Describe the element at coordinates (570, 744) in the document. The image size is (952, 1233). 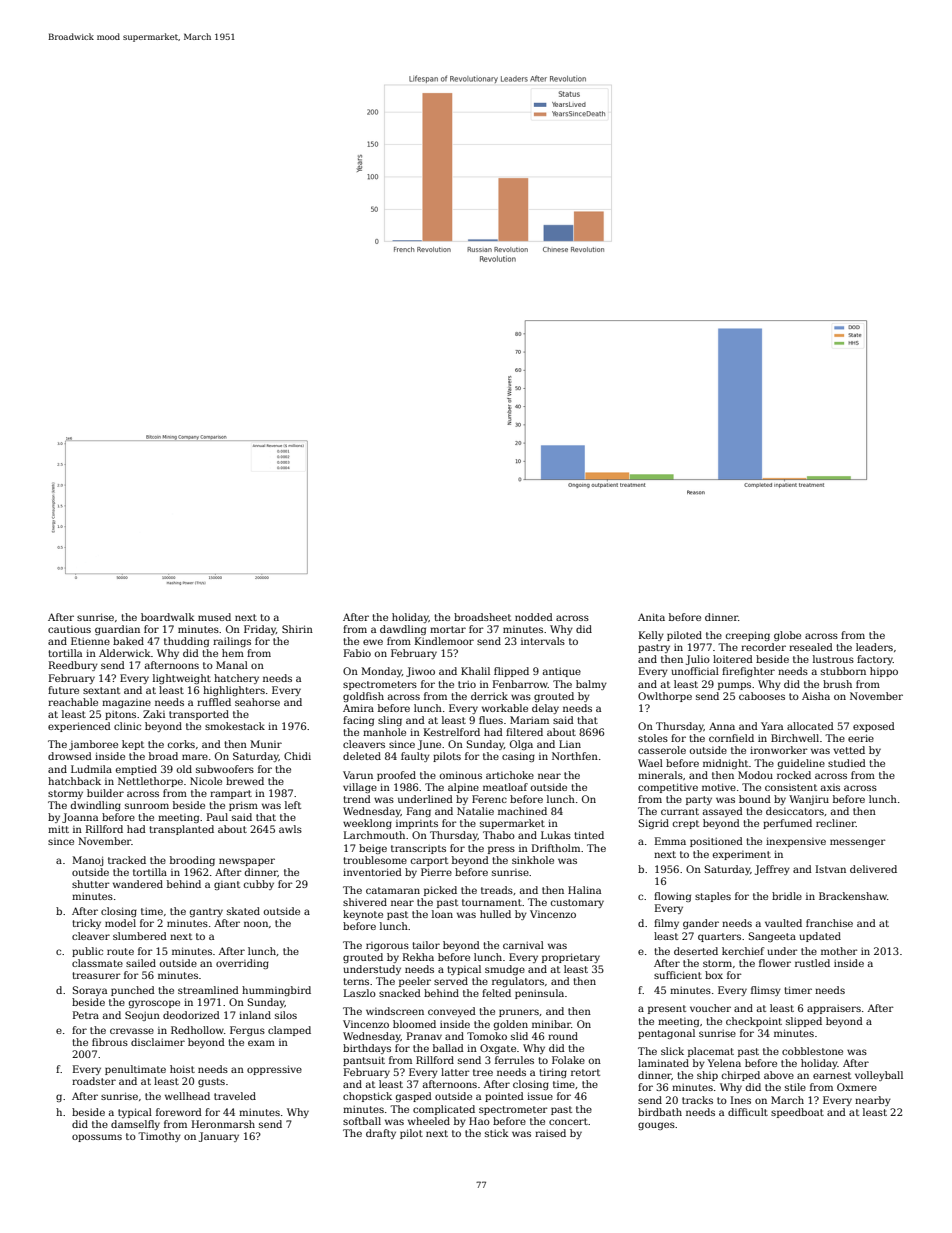
I see `Lian` at that location.
